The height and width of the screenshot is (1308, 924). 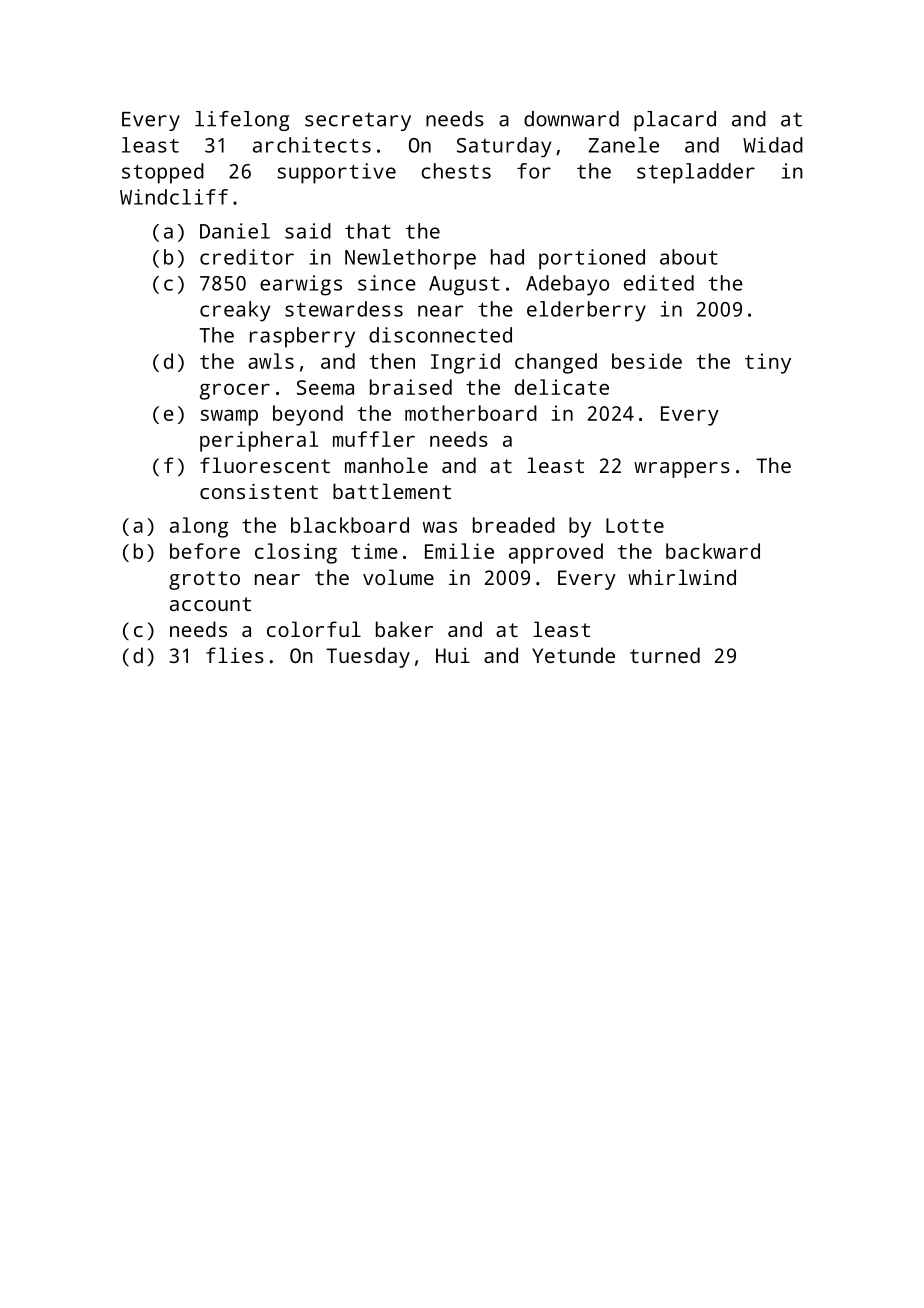 I want to click on edited, so click(x=659, y=283).
